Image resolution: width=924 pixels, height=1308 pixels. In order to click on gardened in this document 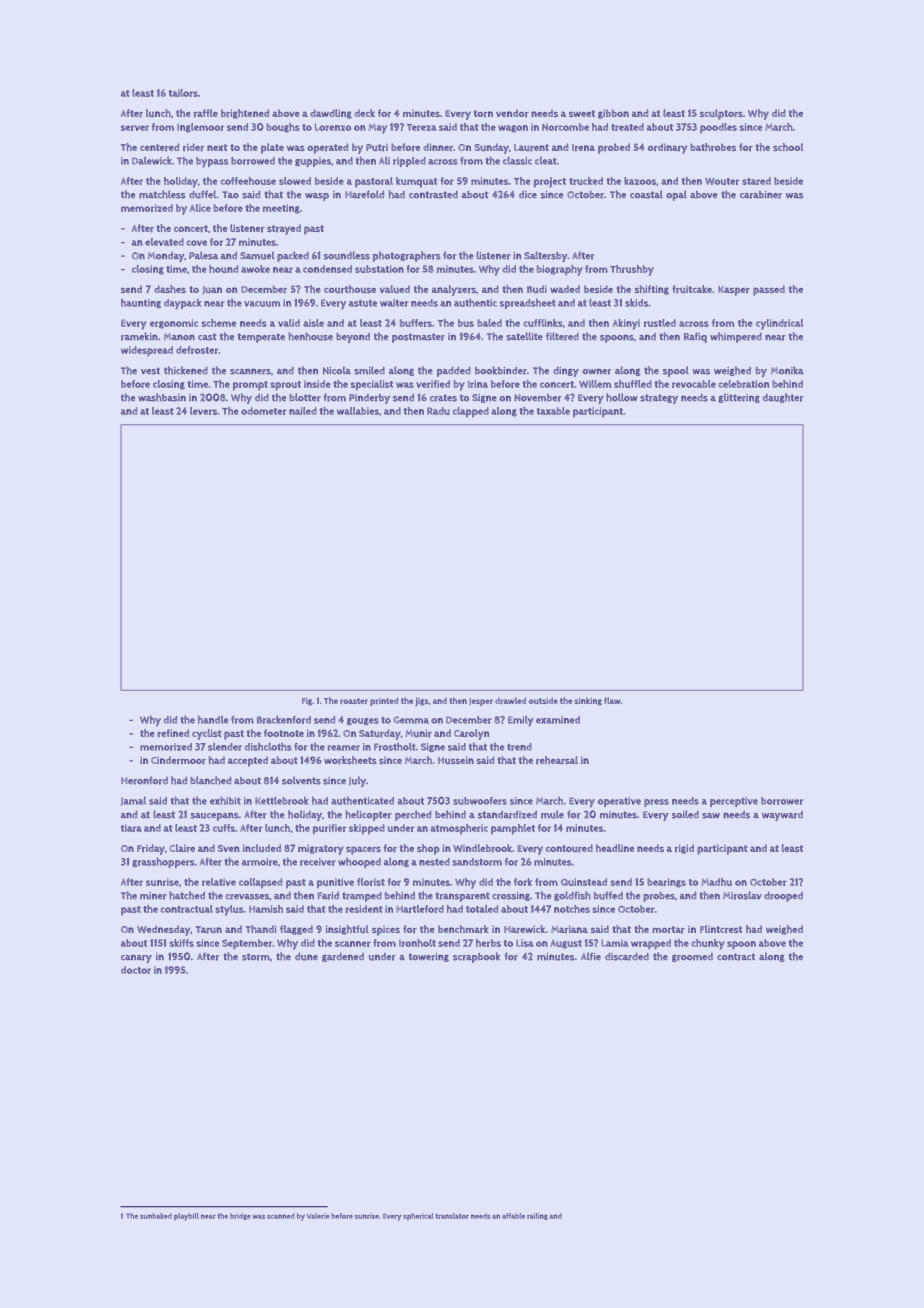, I will do `click(343, 957)`.
